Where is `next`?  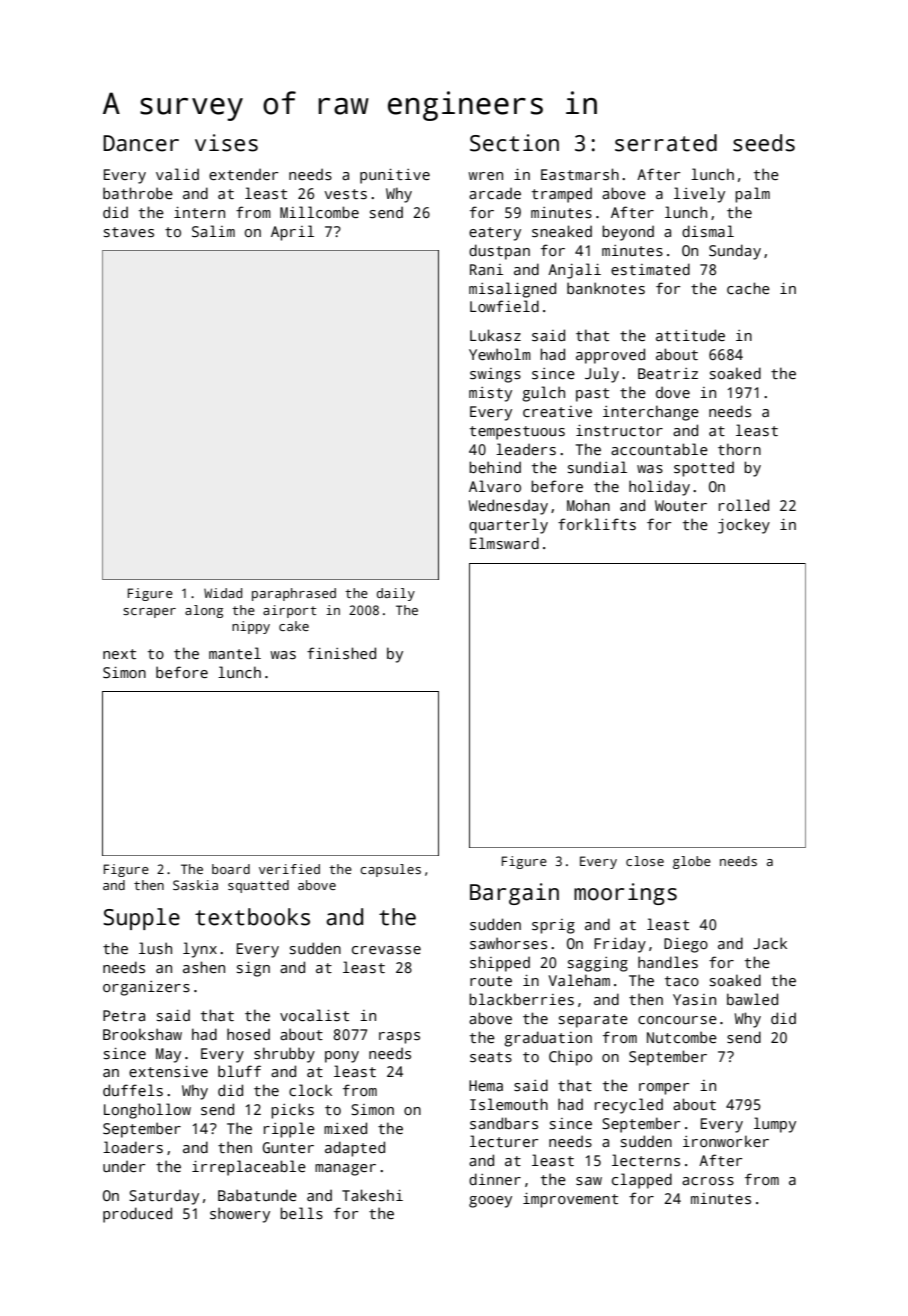 next is located at coordinates (119, 654).
